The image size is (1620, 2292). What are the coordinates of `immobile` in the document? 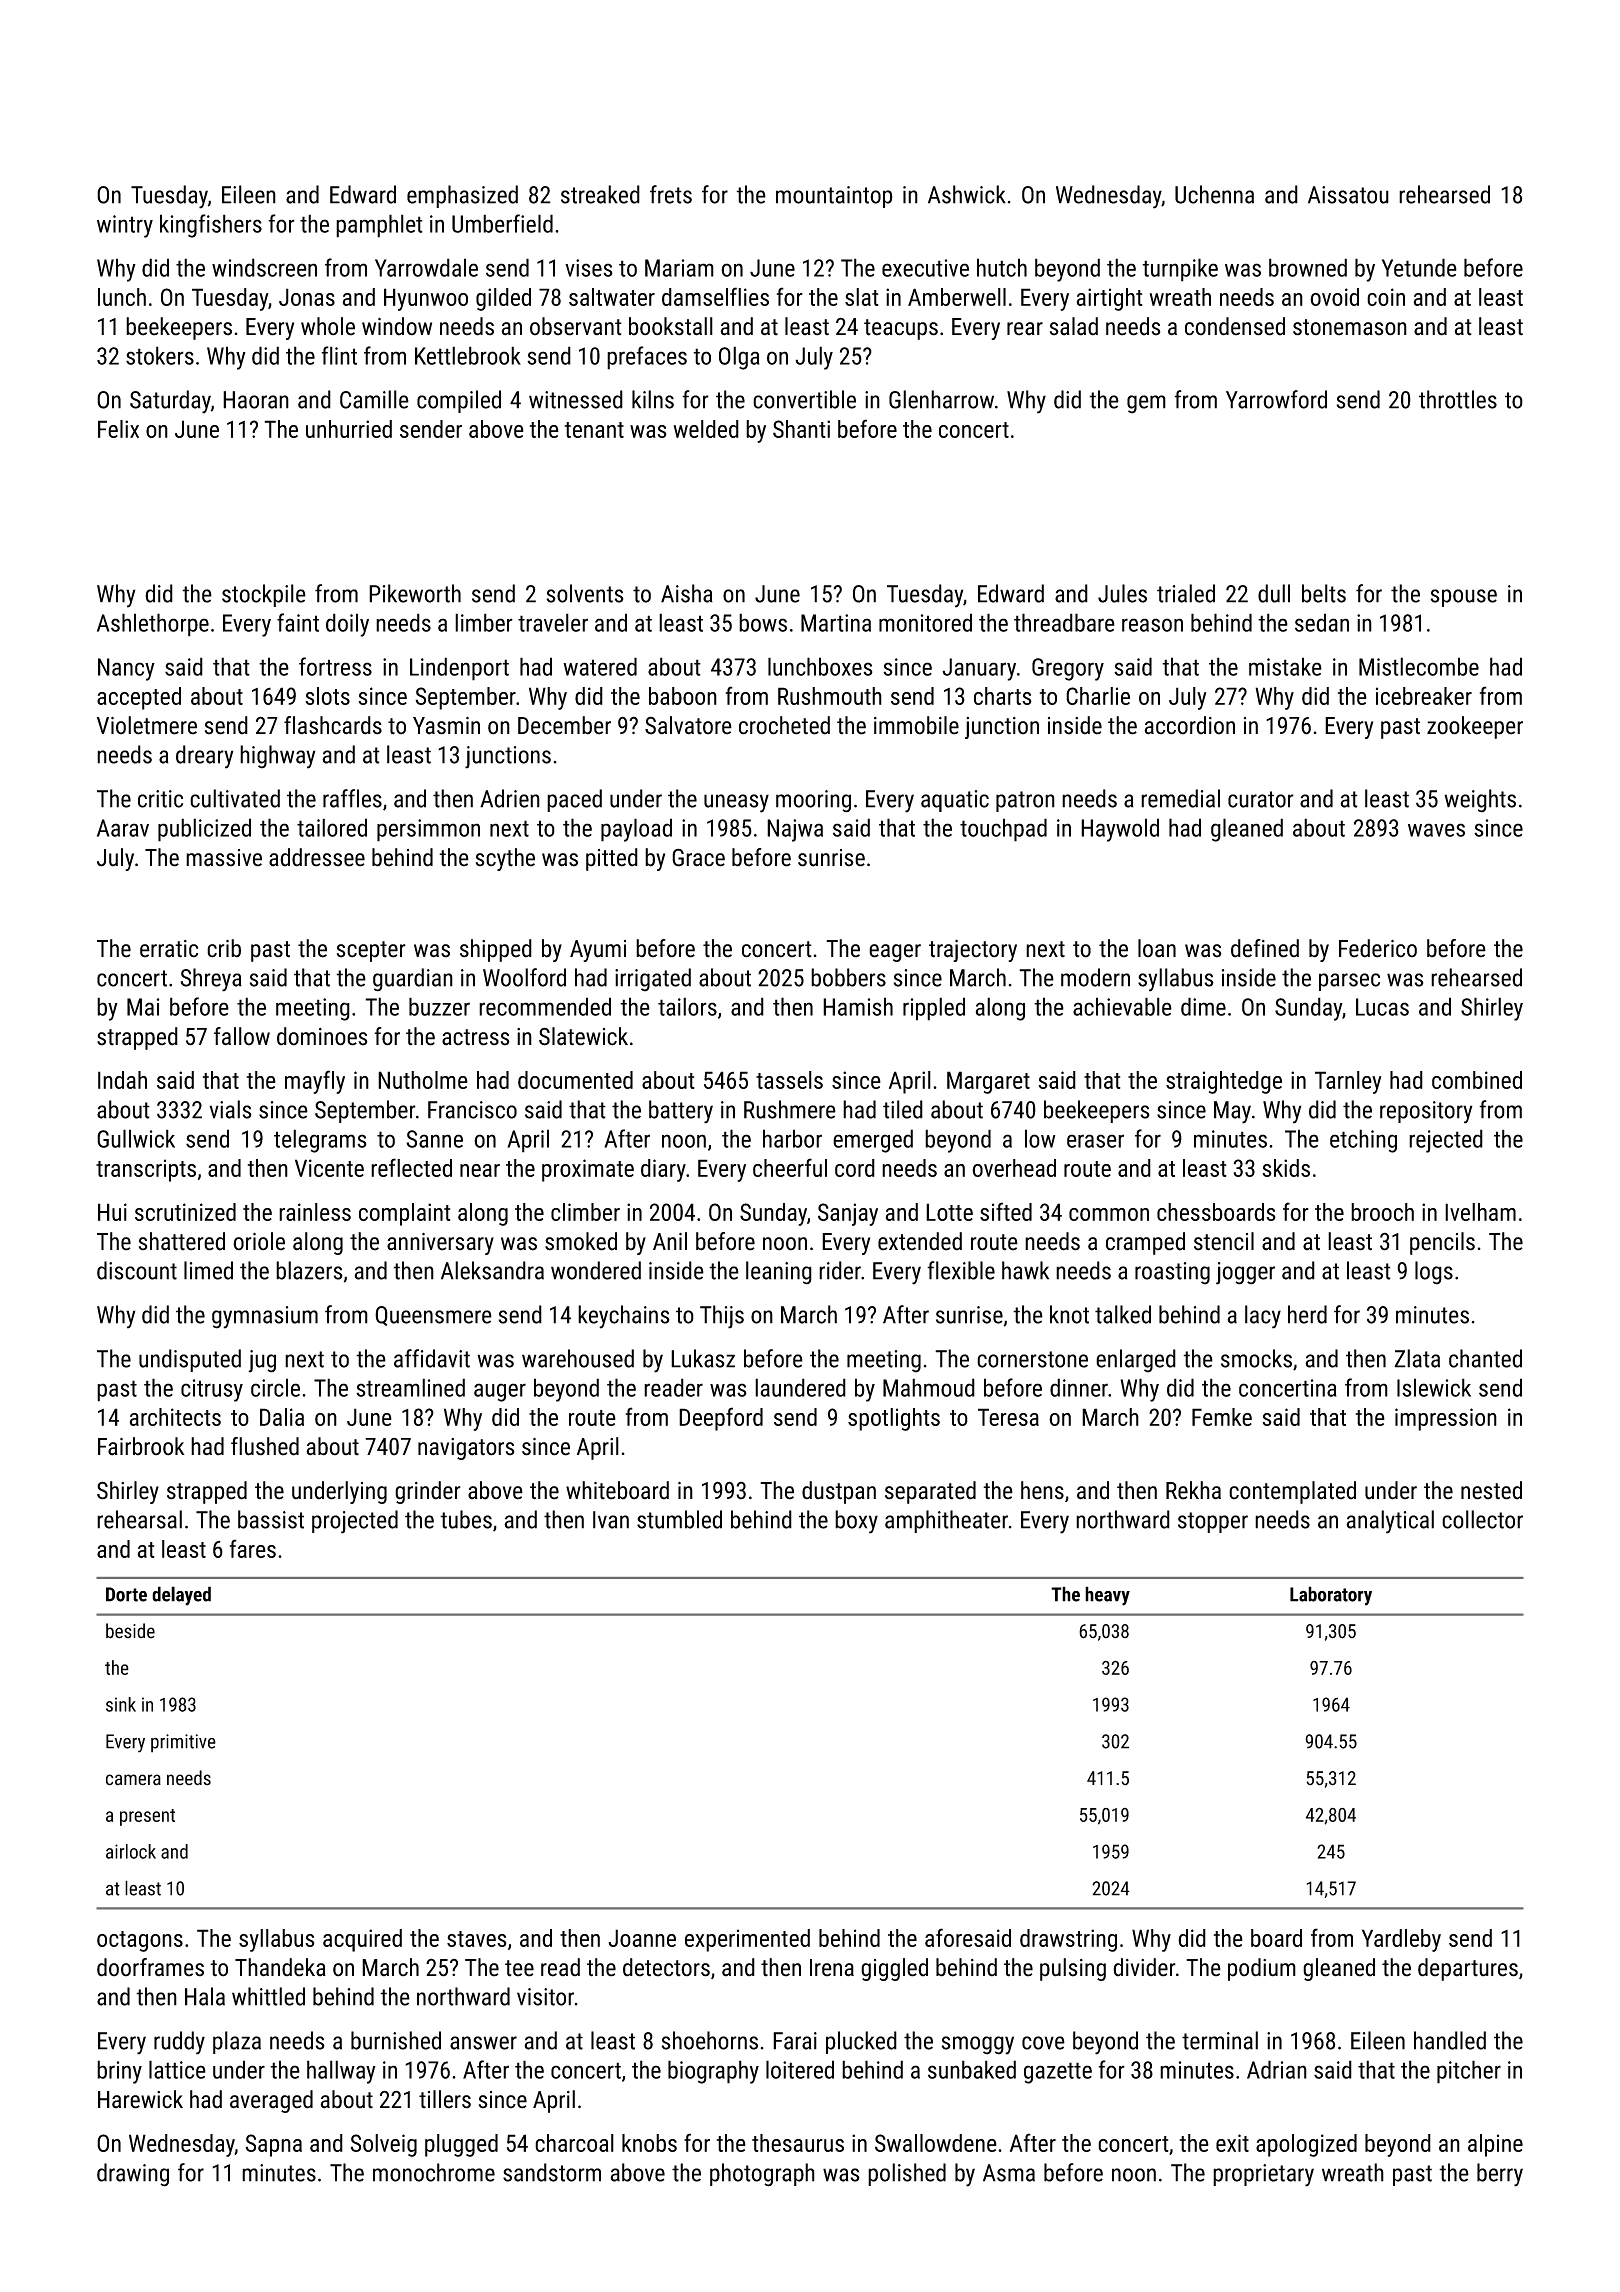 It's located at (916, 725).
